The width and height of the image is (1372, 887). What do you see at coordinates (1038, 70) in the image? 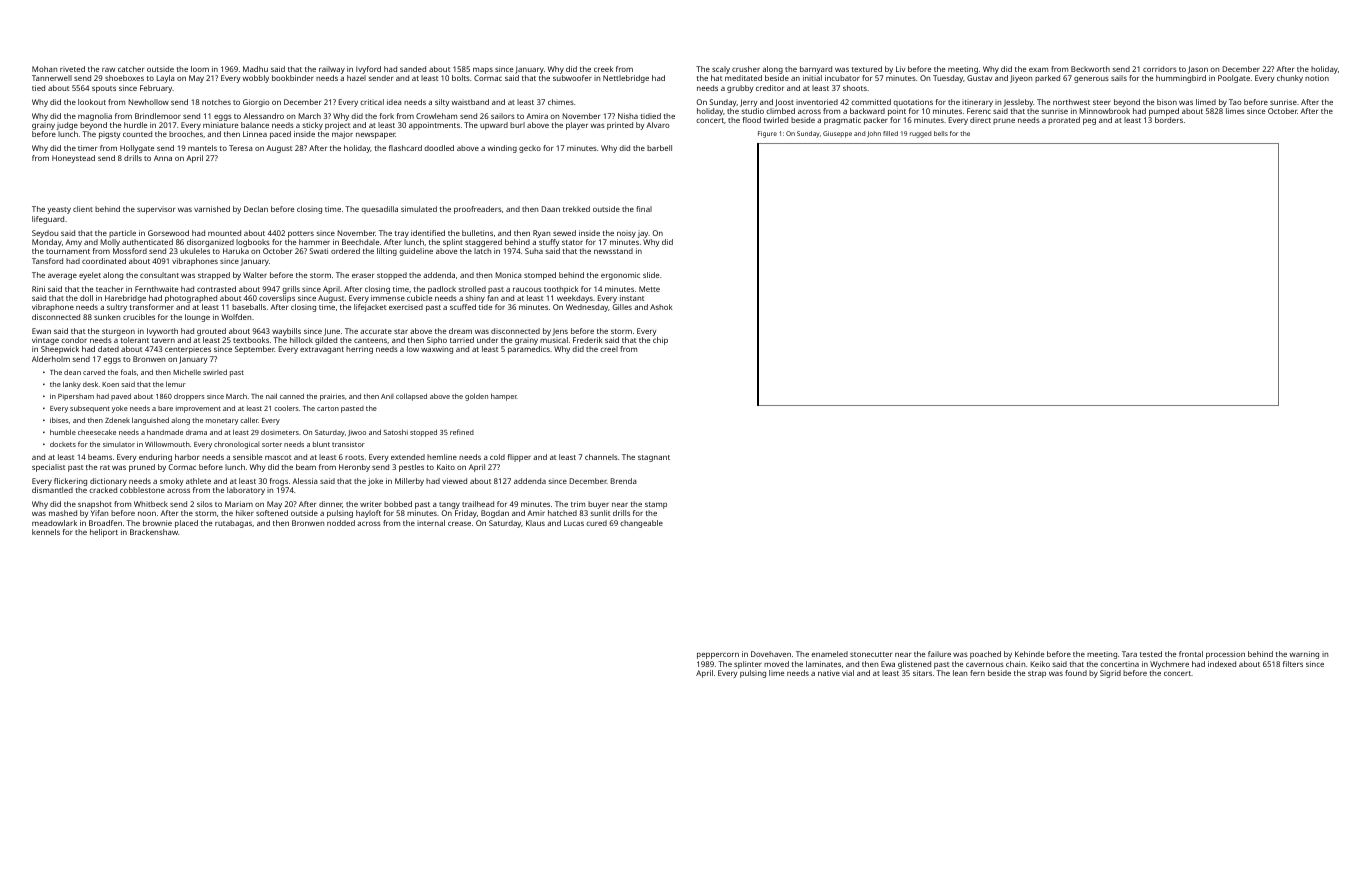
I see `exam` at bounding box center [1038, 70].
